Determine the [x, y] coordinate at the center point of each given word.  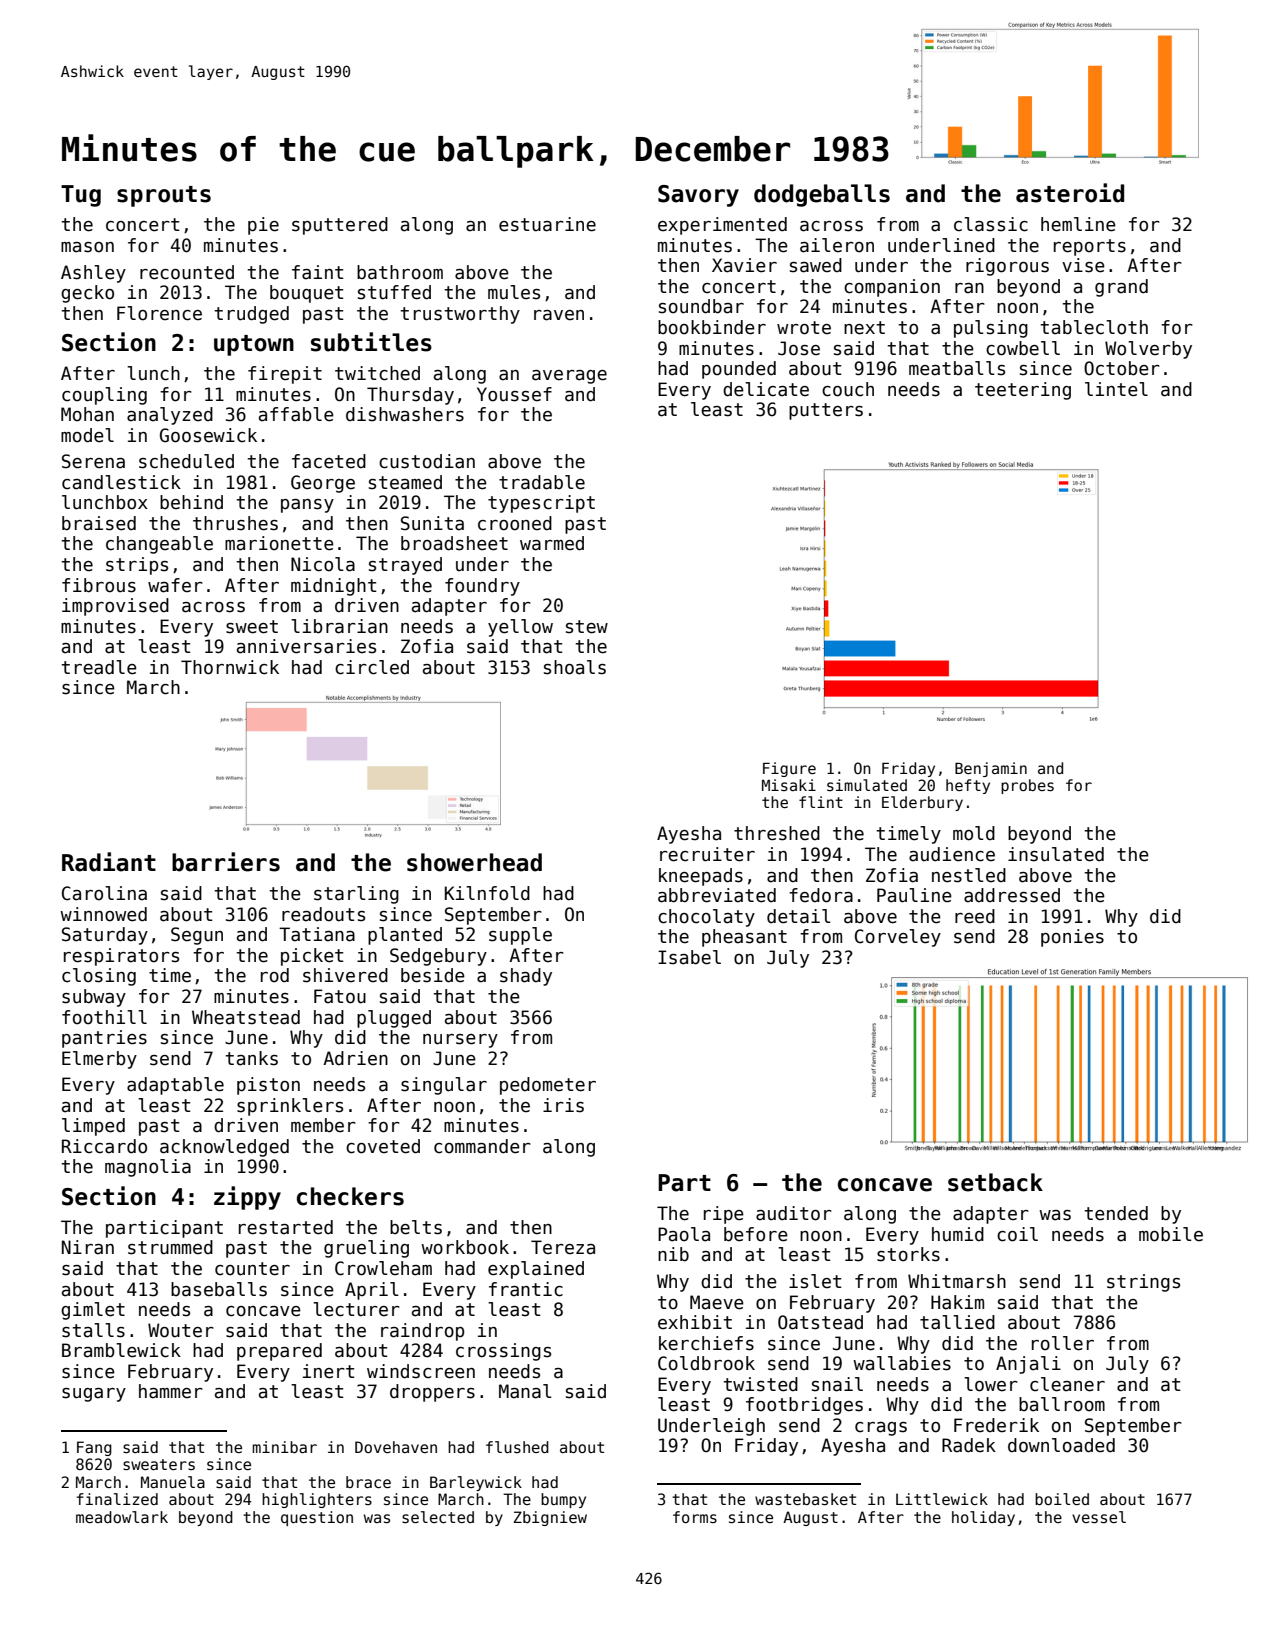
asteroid [1070, 193]
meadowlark [122, 1517]
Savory [698, 196]
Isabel [689, 957]
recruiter [707, 854]
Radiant [109, 862]
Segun [197, 936]
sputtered [340, 226]
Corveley [898, 938]
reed [975, 916]
